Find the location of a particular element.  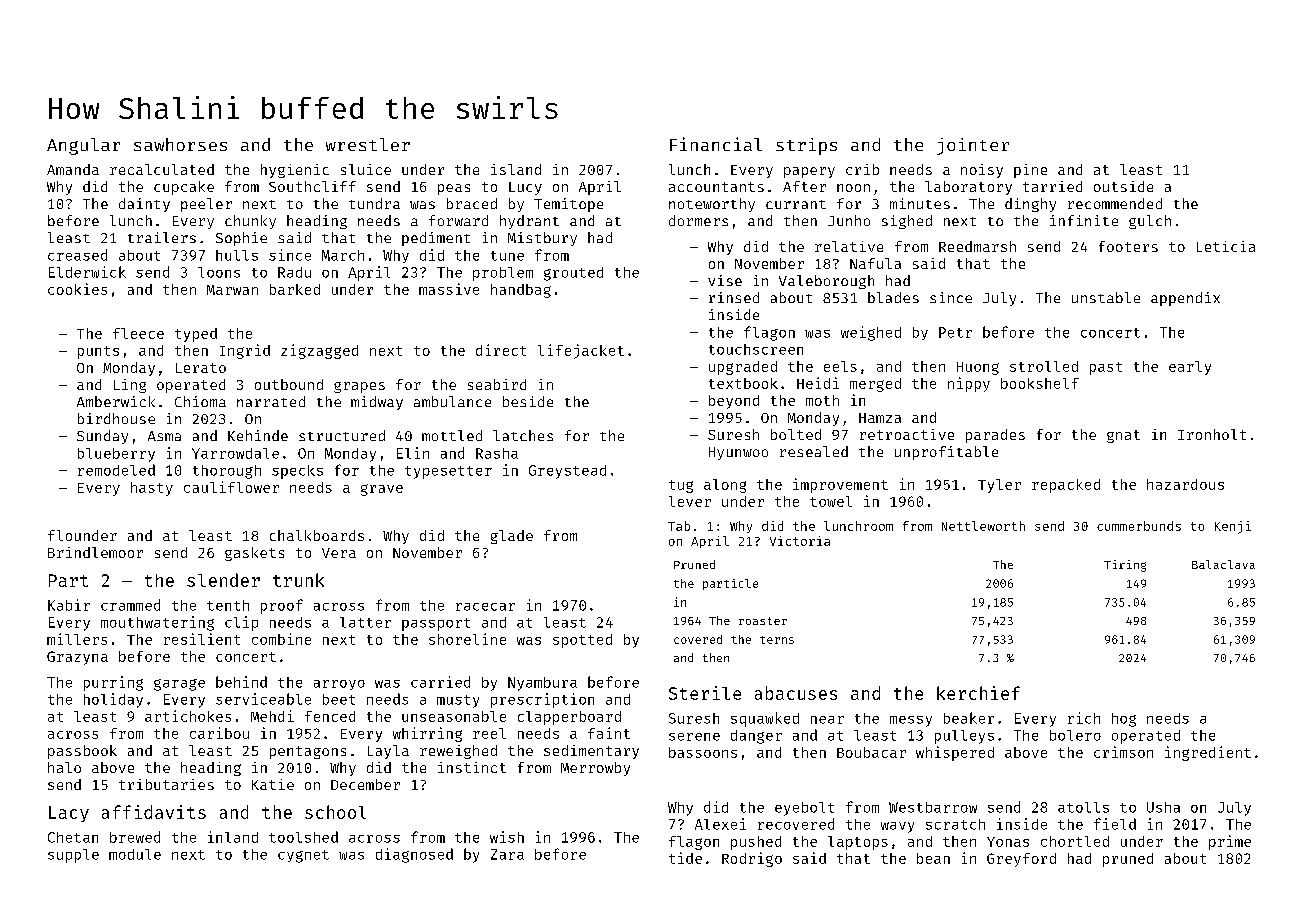

hazardous is located at coordinates (1185, 484).
